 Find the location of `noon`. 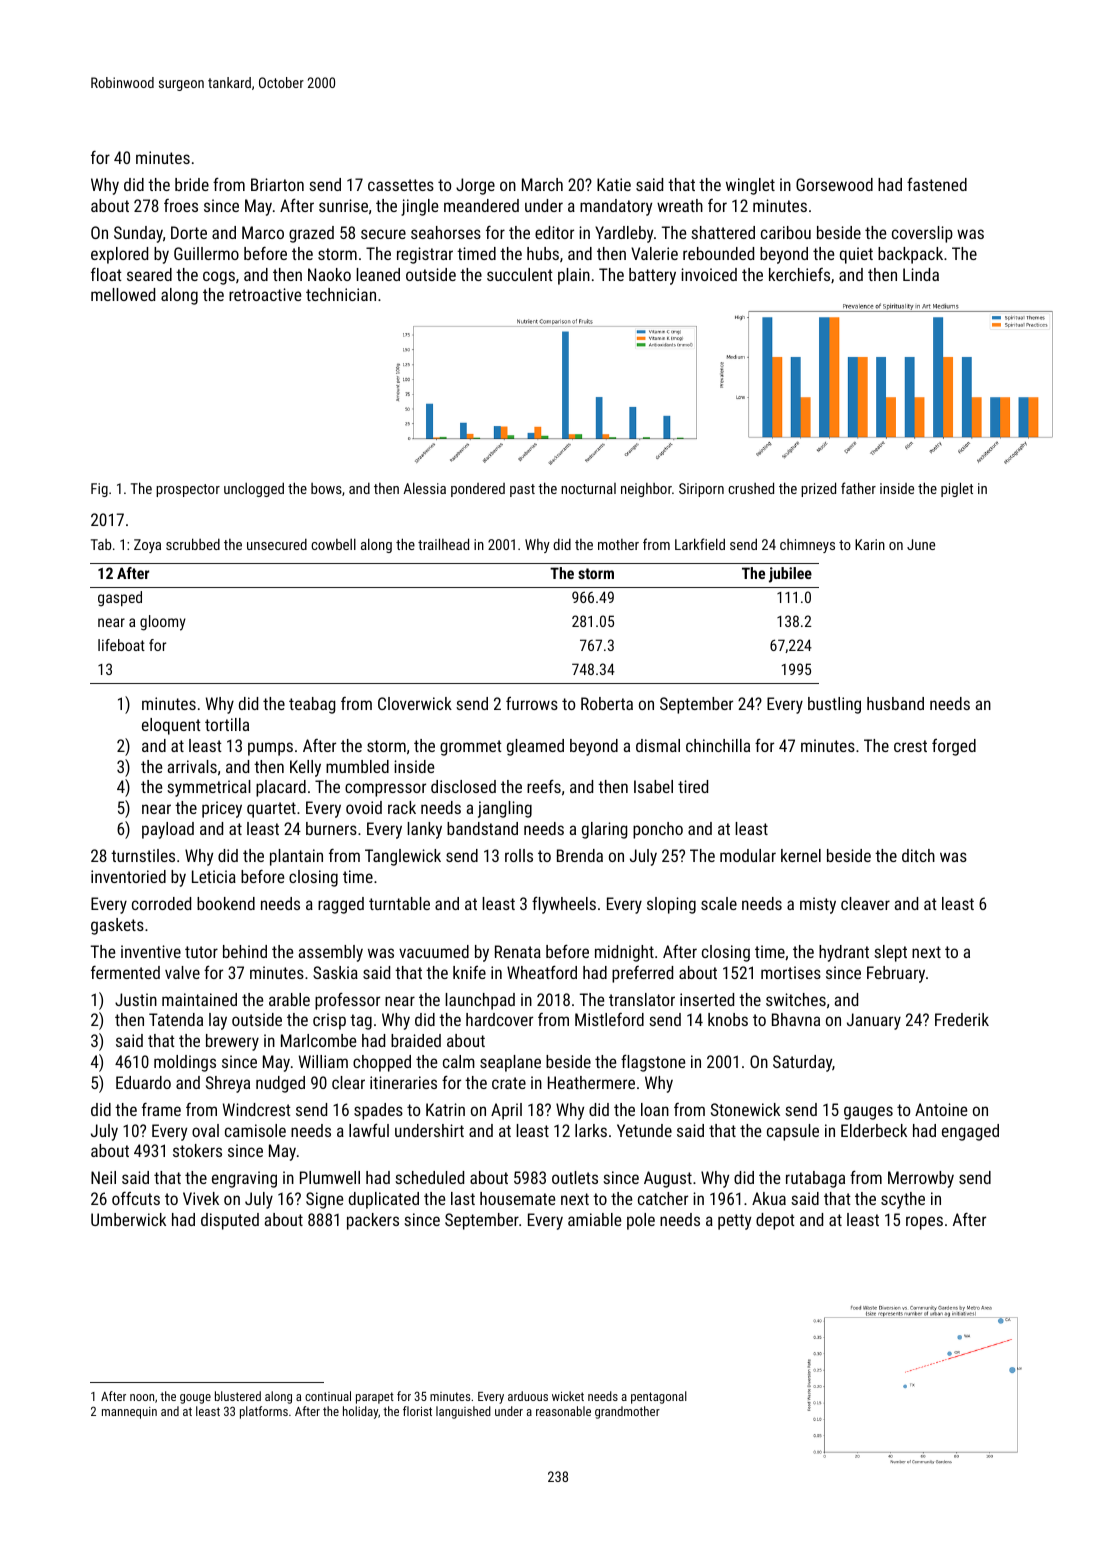

noon is located at coordinates (142, 1397).
